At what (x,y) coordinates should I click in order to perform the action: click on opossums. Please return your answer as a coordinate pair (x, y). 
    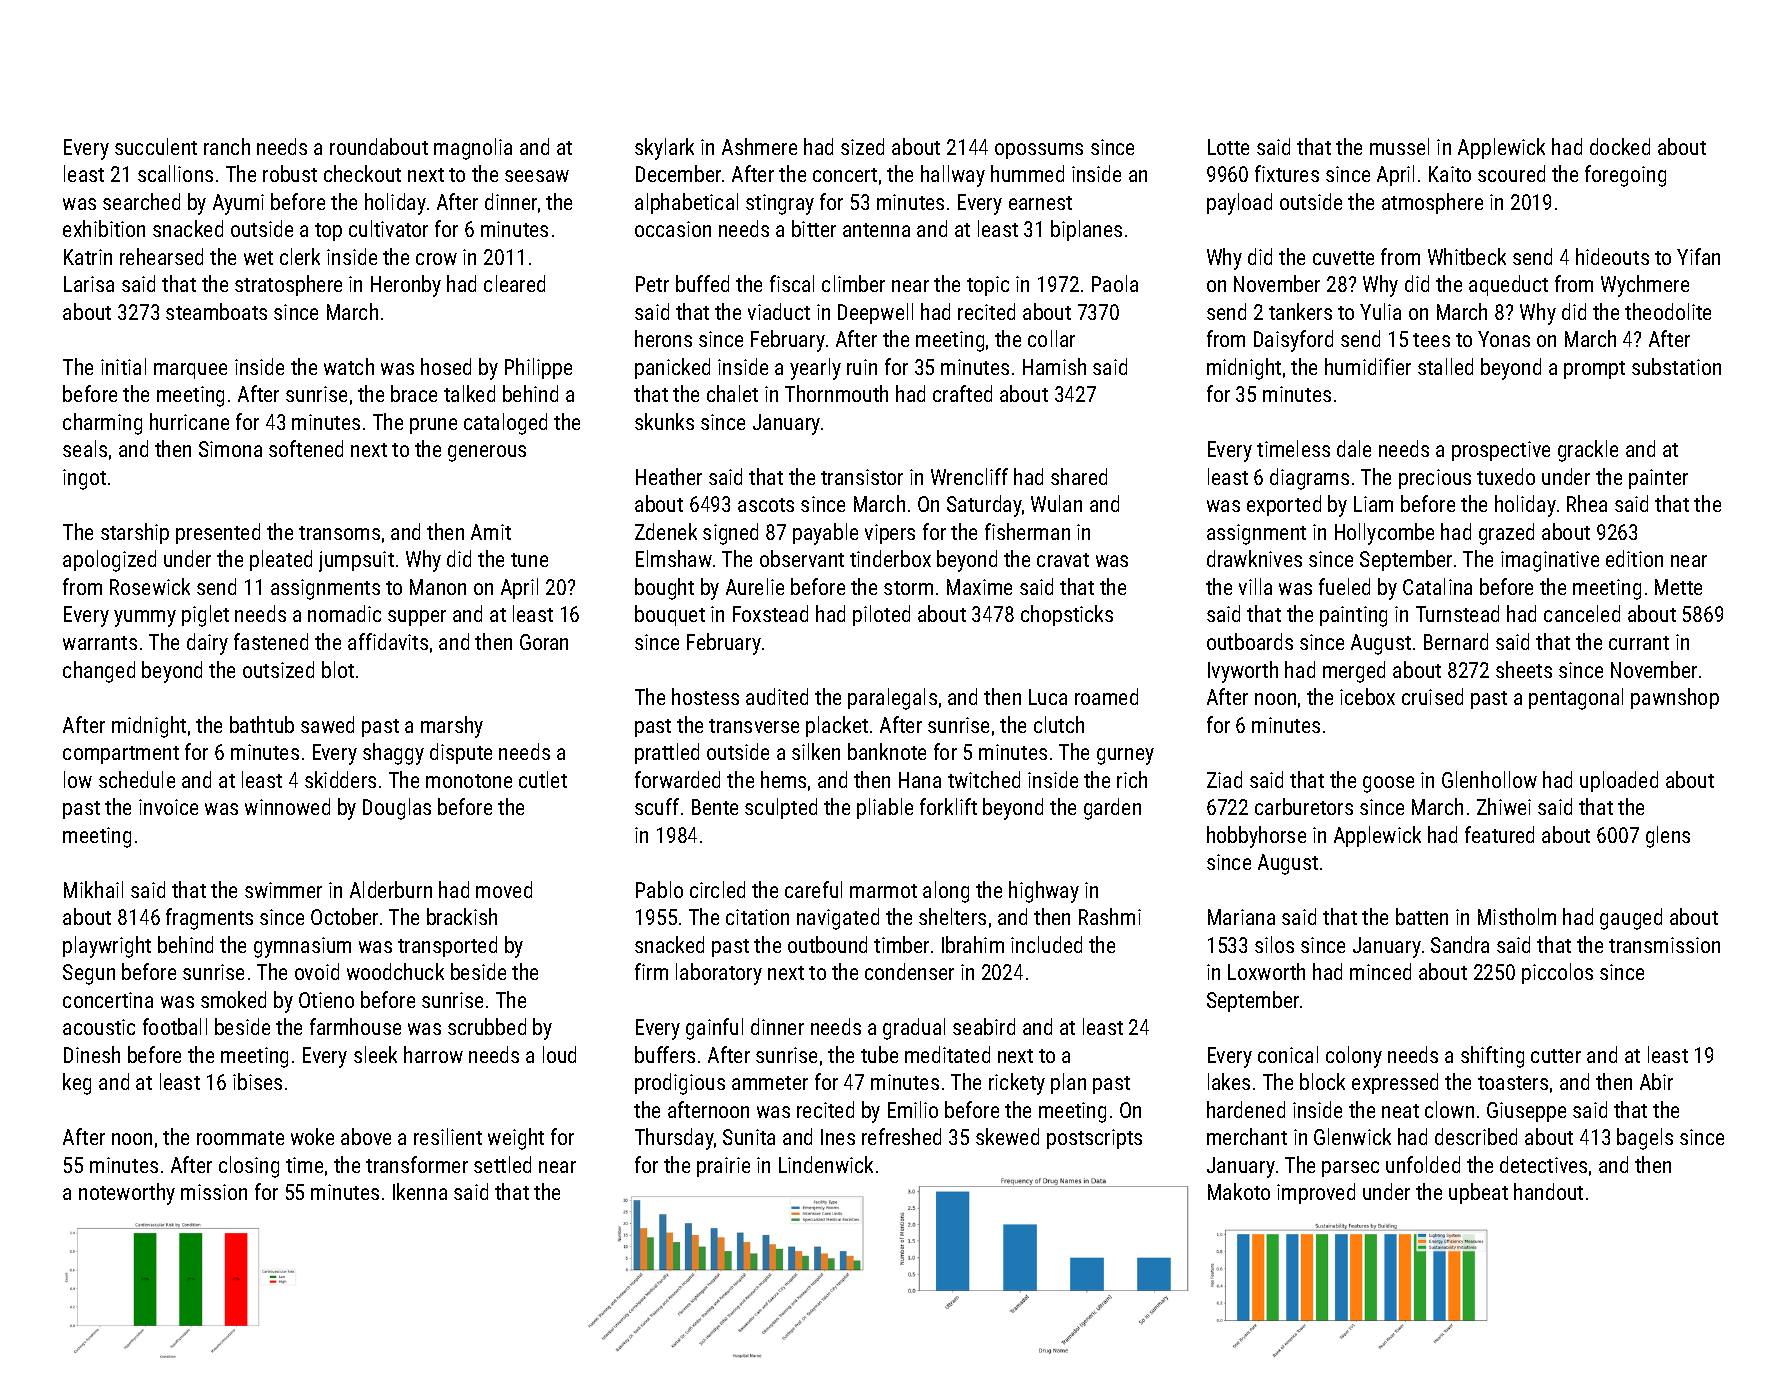
    Looking at the image, I should click on (1039, 151).
